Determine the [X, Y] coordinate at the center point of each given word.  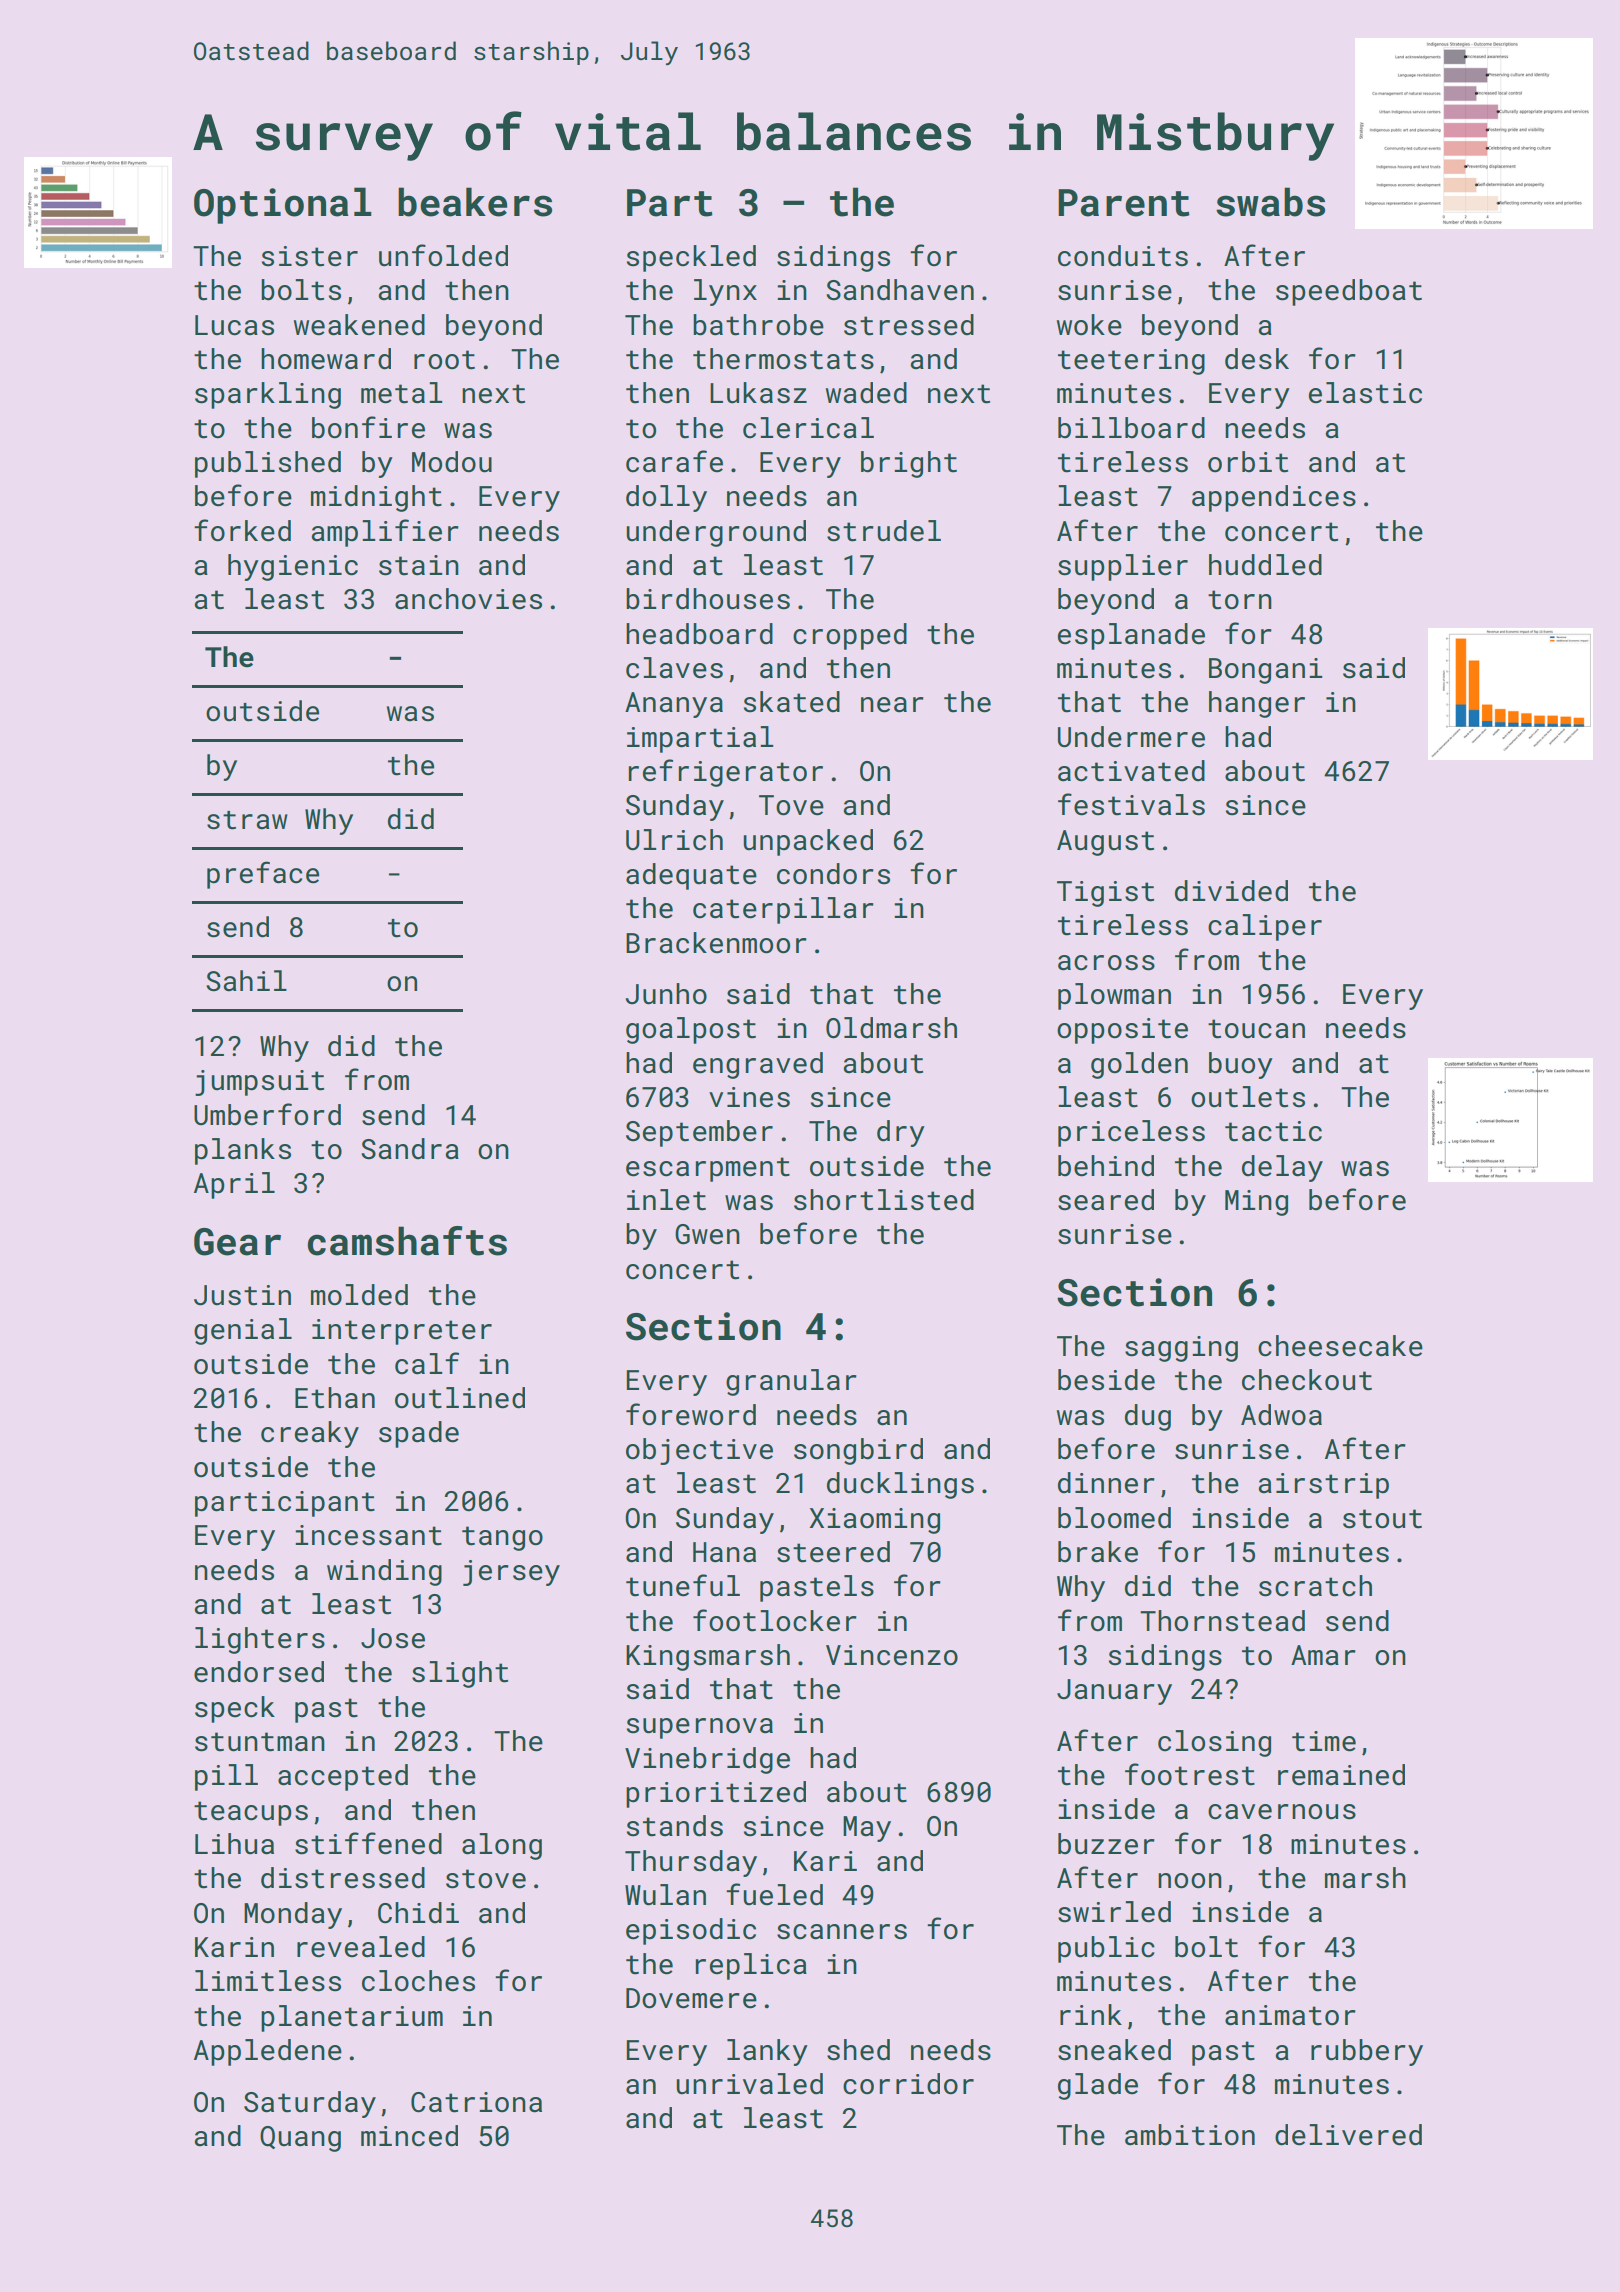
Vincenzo [892, 1655]
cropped [850, 636]
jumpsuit [259, 1083]
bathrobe [758, 325]
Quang [300, 2139]
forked [242, 530]
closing [1214, 1743]
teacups [251, 1813]
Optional [283, 205]
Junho [666, 994]
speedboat [1349, 292]
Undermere [1131, 737]
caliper [1265, 927]
